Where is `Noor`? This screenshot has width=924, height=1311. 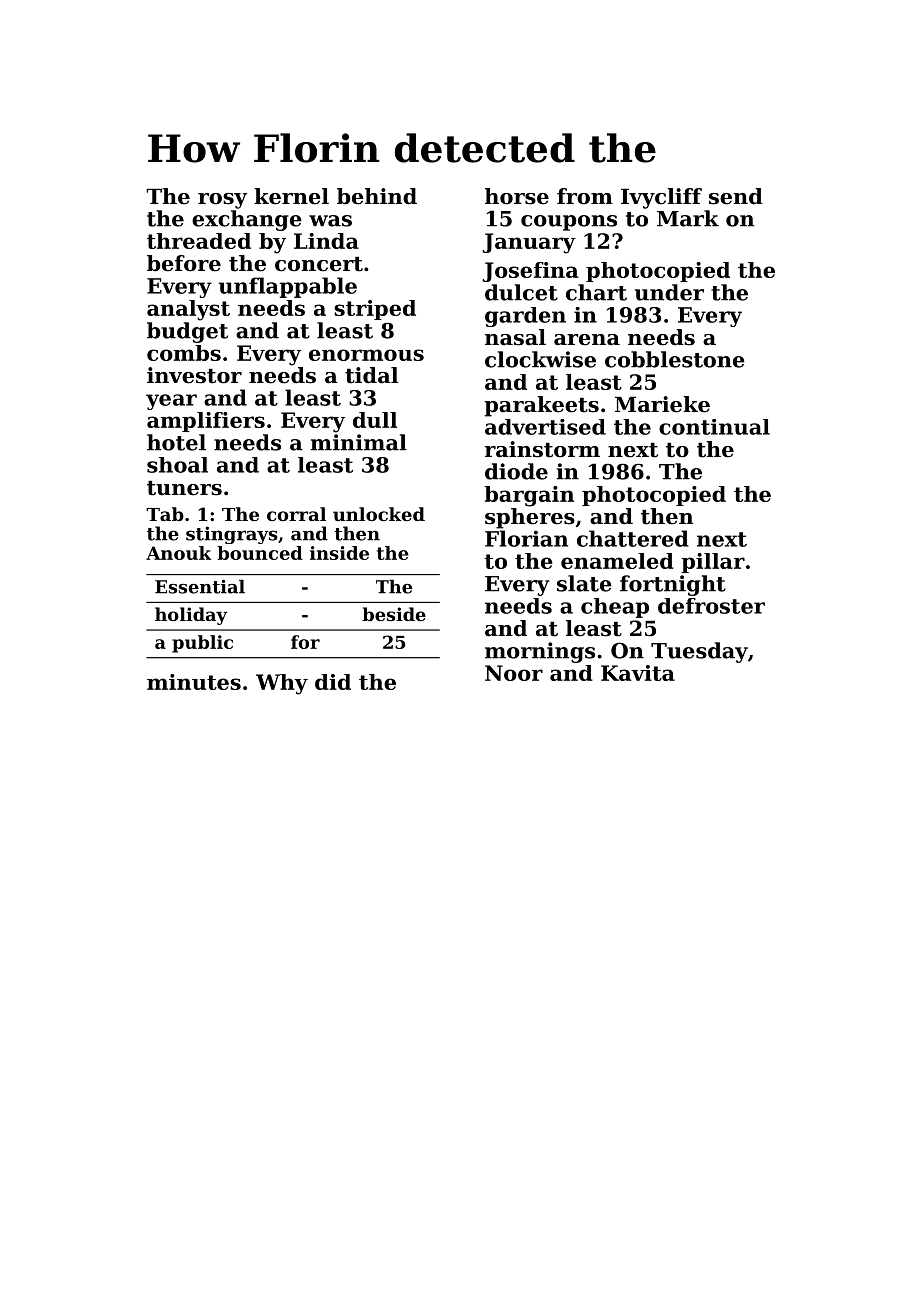 Noor is located at coordinates (514, 673).
